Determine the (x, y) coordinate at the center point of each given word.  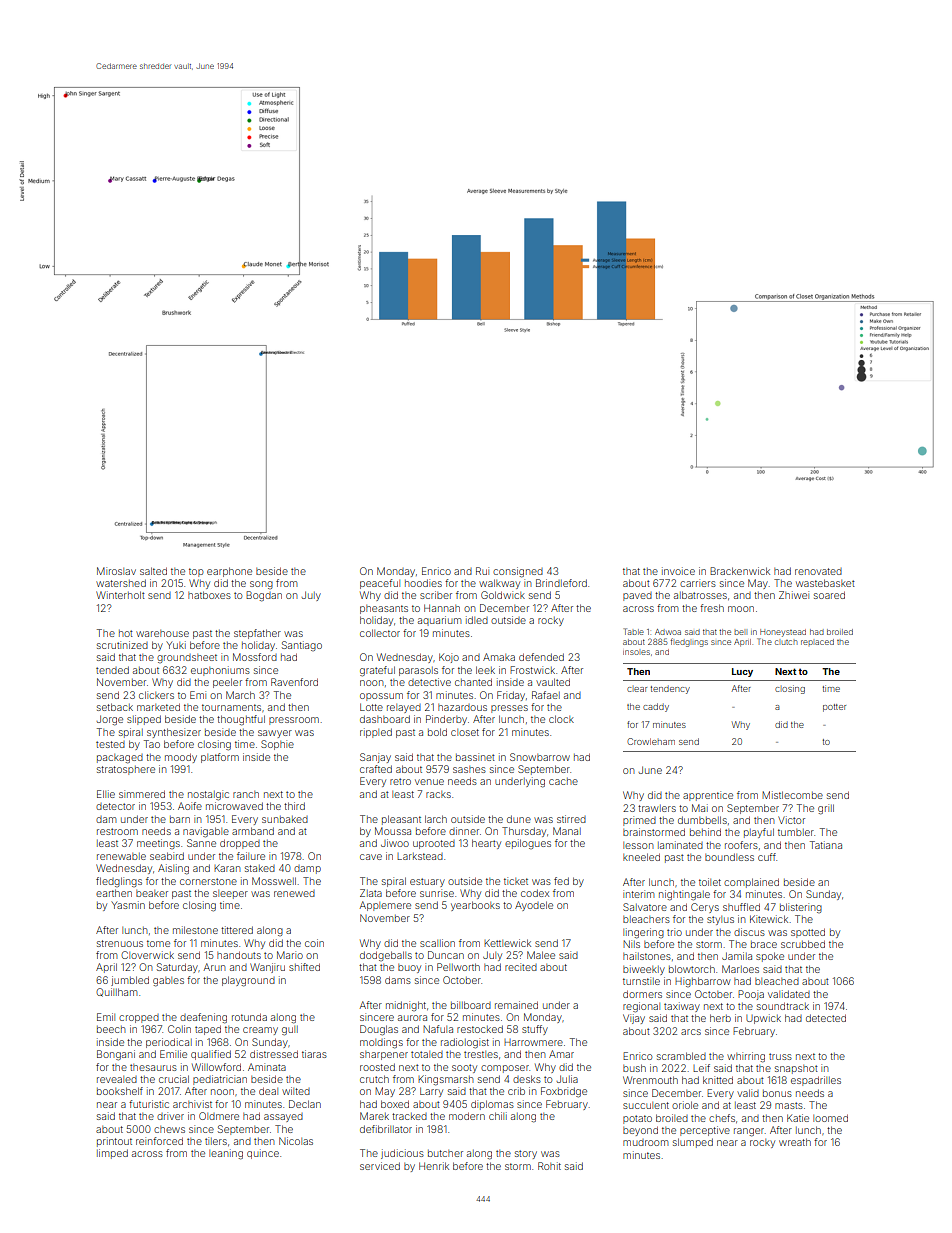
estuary (427, 882)
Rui (482, 571)
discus (749, 932)
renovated (818, 571)
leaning (226, 1154)
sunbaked (285, 819)
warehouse (162, 633)
